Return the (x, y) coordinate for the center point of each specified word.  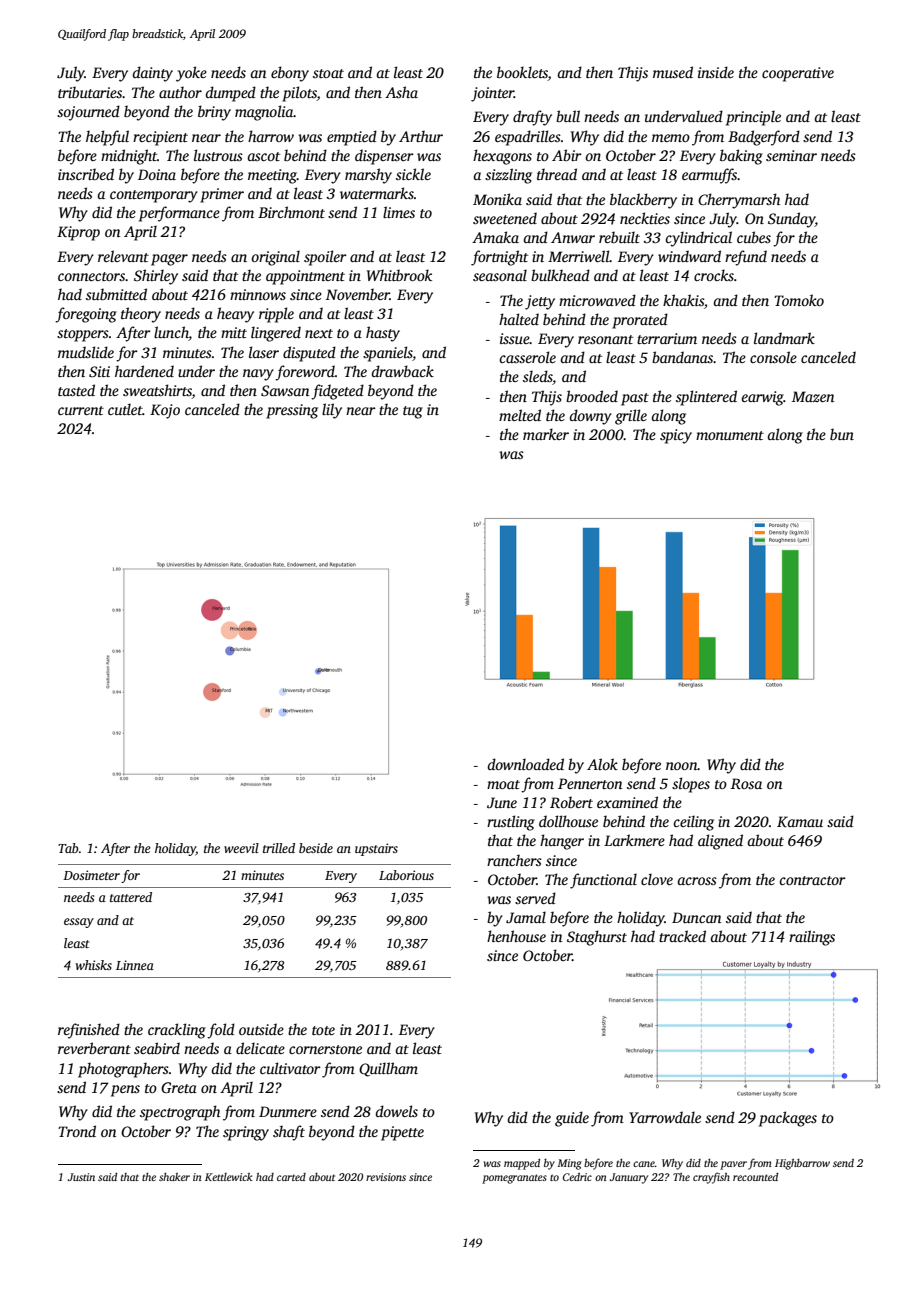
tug (413, 412)
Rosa (746, 783)
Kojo (165, 411)
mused (673, 72)
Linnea (135, 965)
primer (222, 195)
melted (520, 415)
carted (291, 1177)
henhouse (516, 936)
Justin (81, 1177)
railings (812, 938)
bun (842, 434)
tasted (76, 390)
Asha (401, 92)
